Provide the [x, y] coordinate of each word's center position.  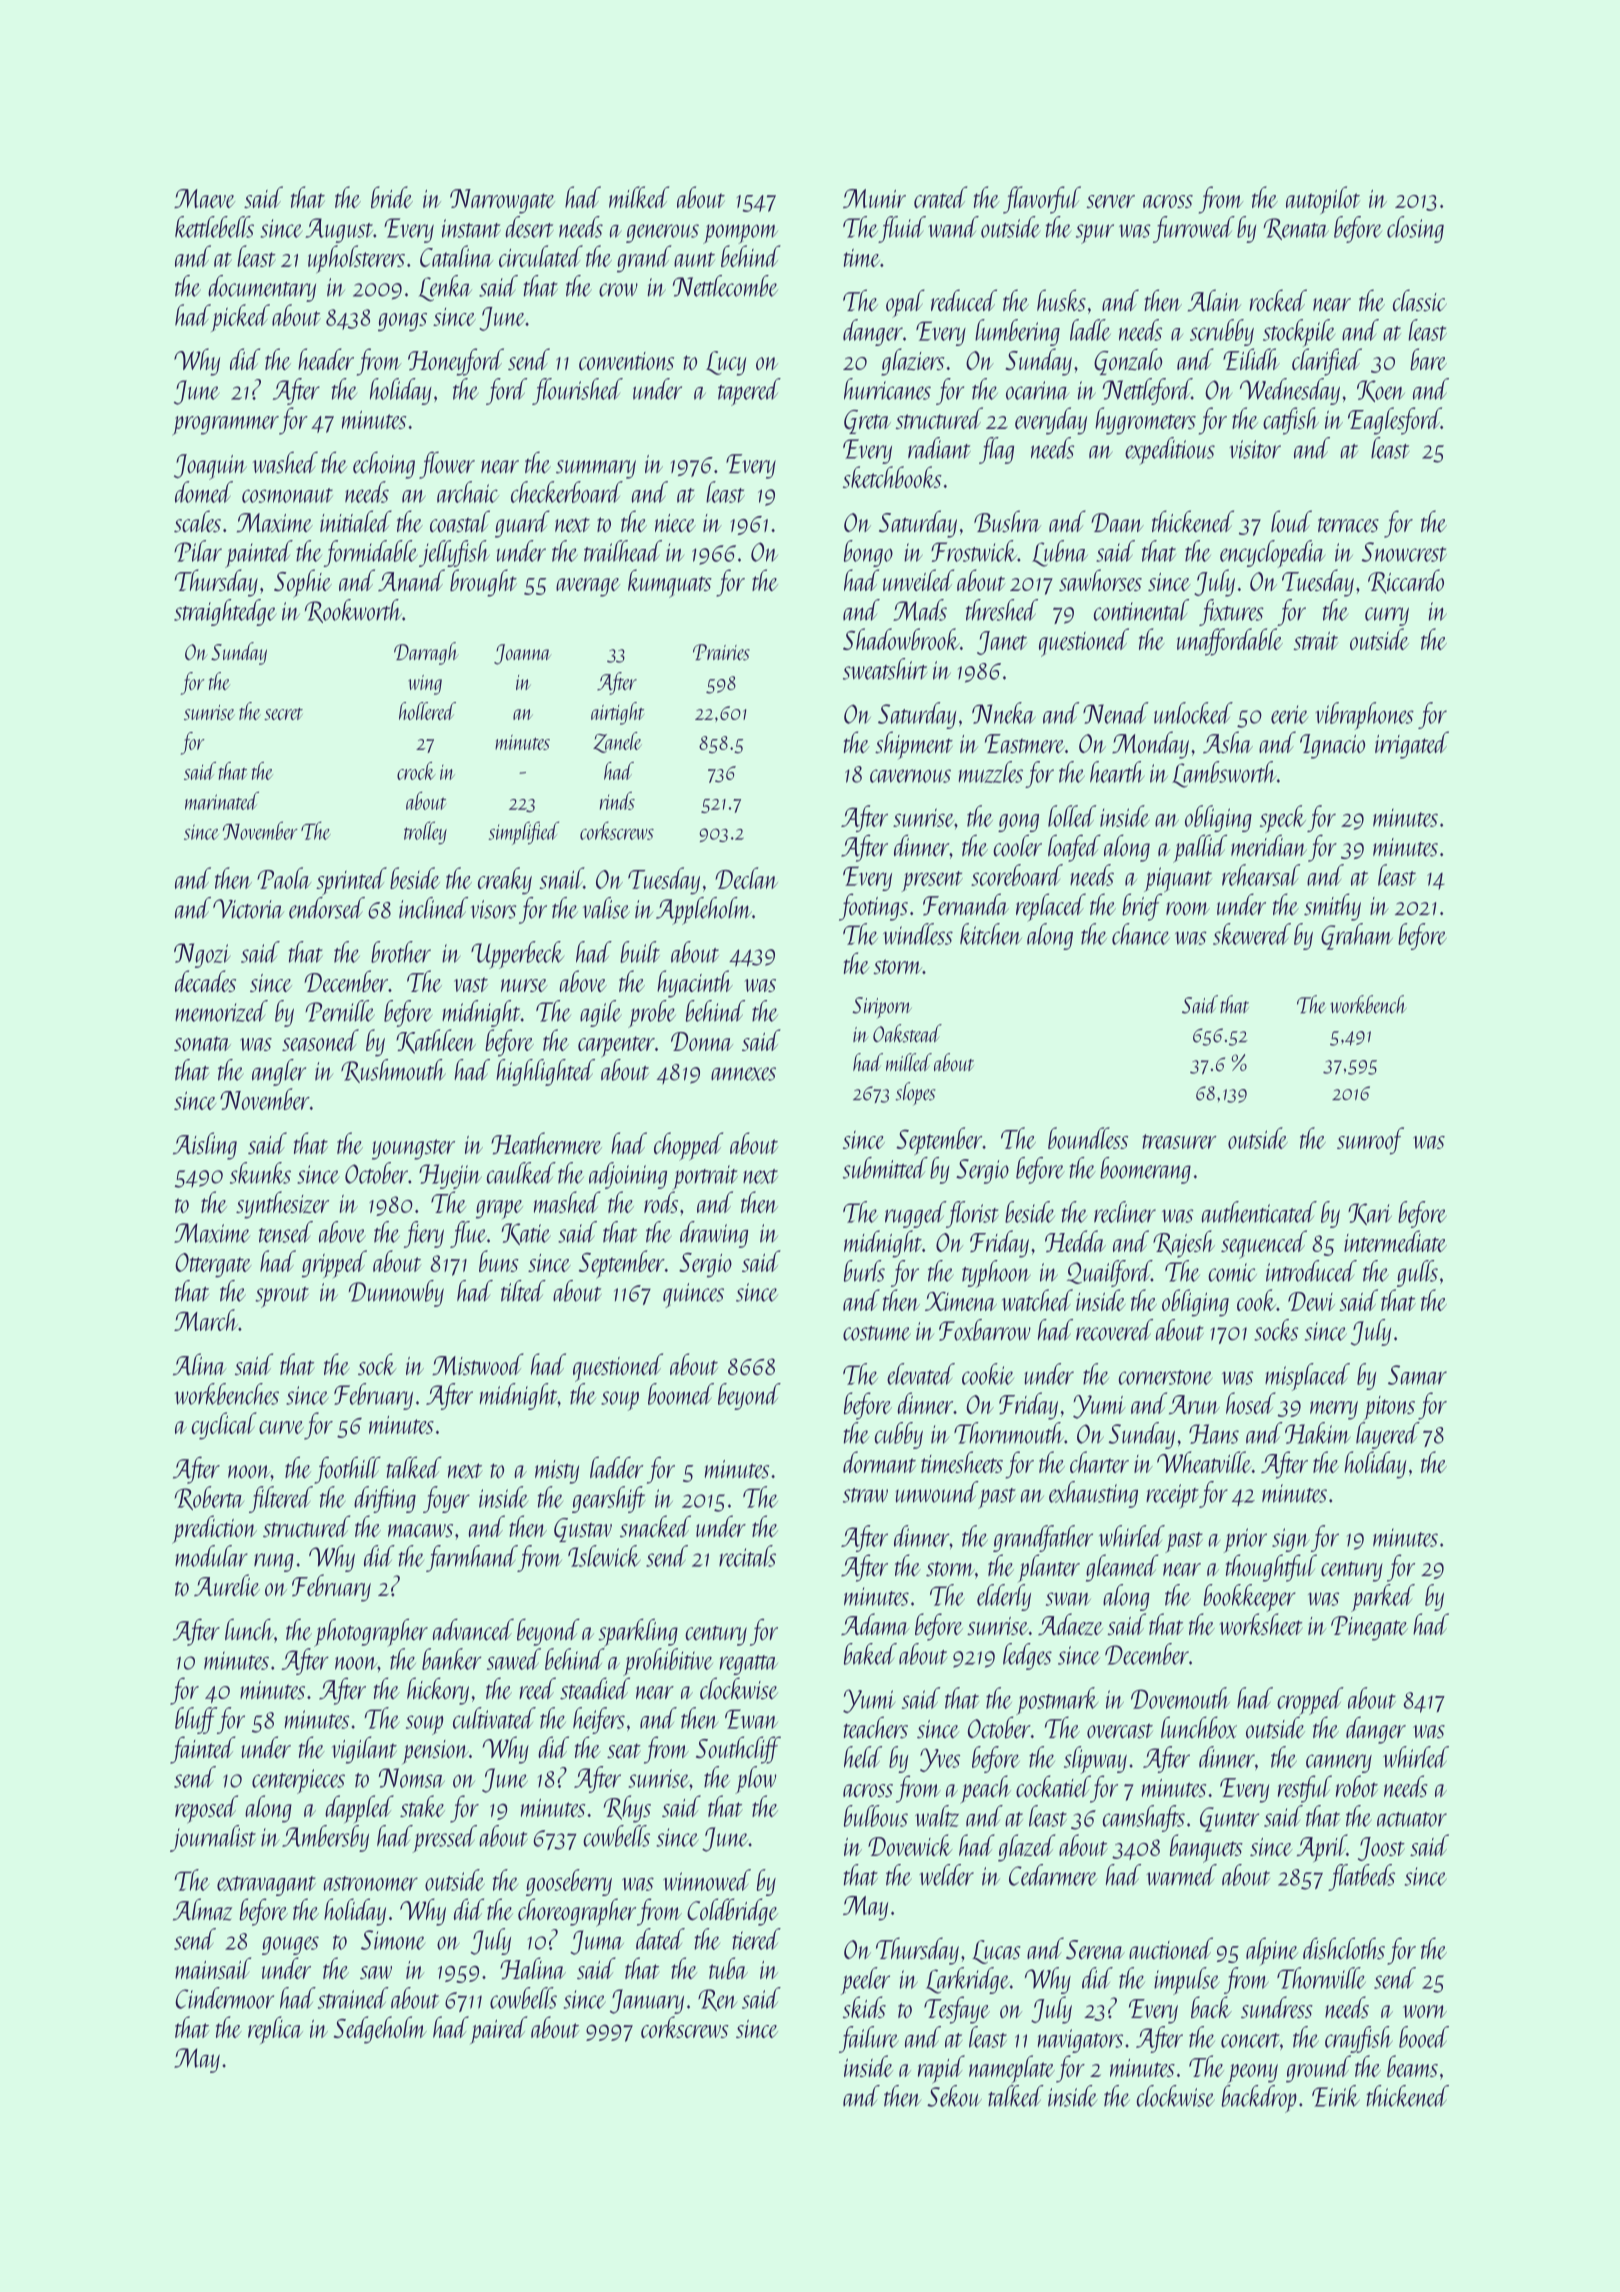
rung [274, 1562]
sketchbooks [892, 477]
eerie [1289, 714]
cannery [1339, 1763]
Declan [746, 878]
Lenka [445, 288]
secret [283, 714]
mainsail [213, 1968]
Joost [1381, 1849]
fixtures [1231, 612]
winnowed [707, 1880]
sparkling [638, 1632]
